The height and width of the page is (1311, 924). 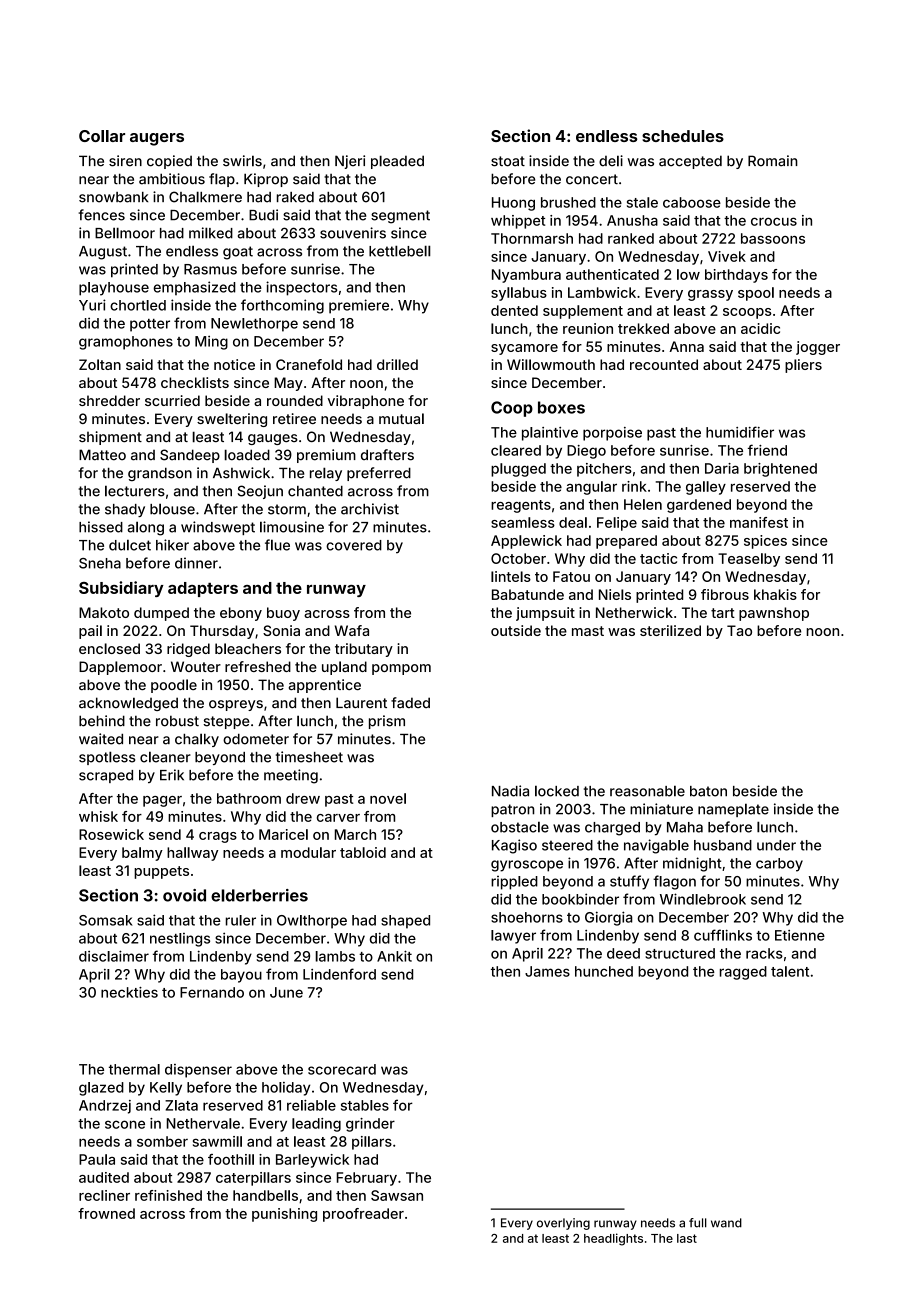 What do you see at coordinates (361, 703) in the page?
I see `Laurent` at bounding box center [361, 703].
